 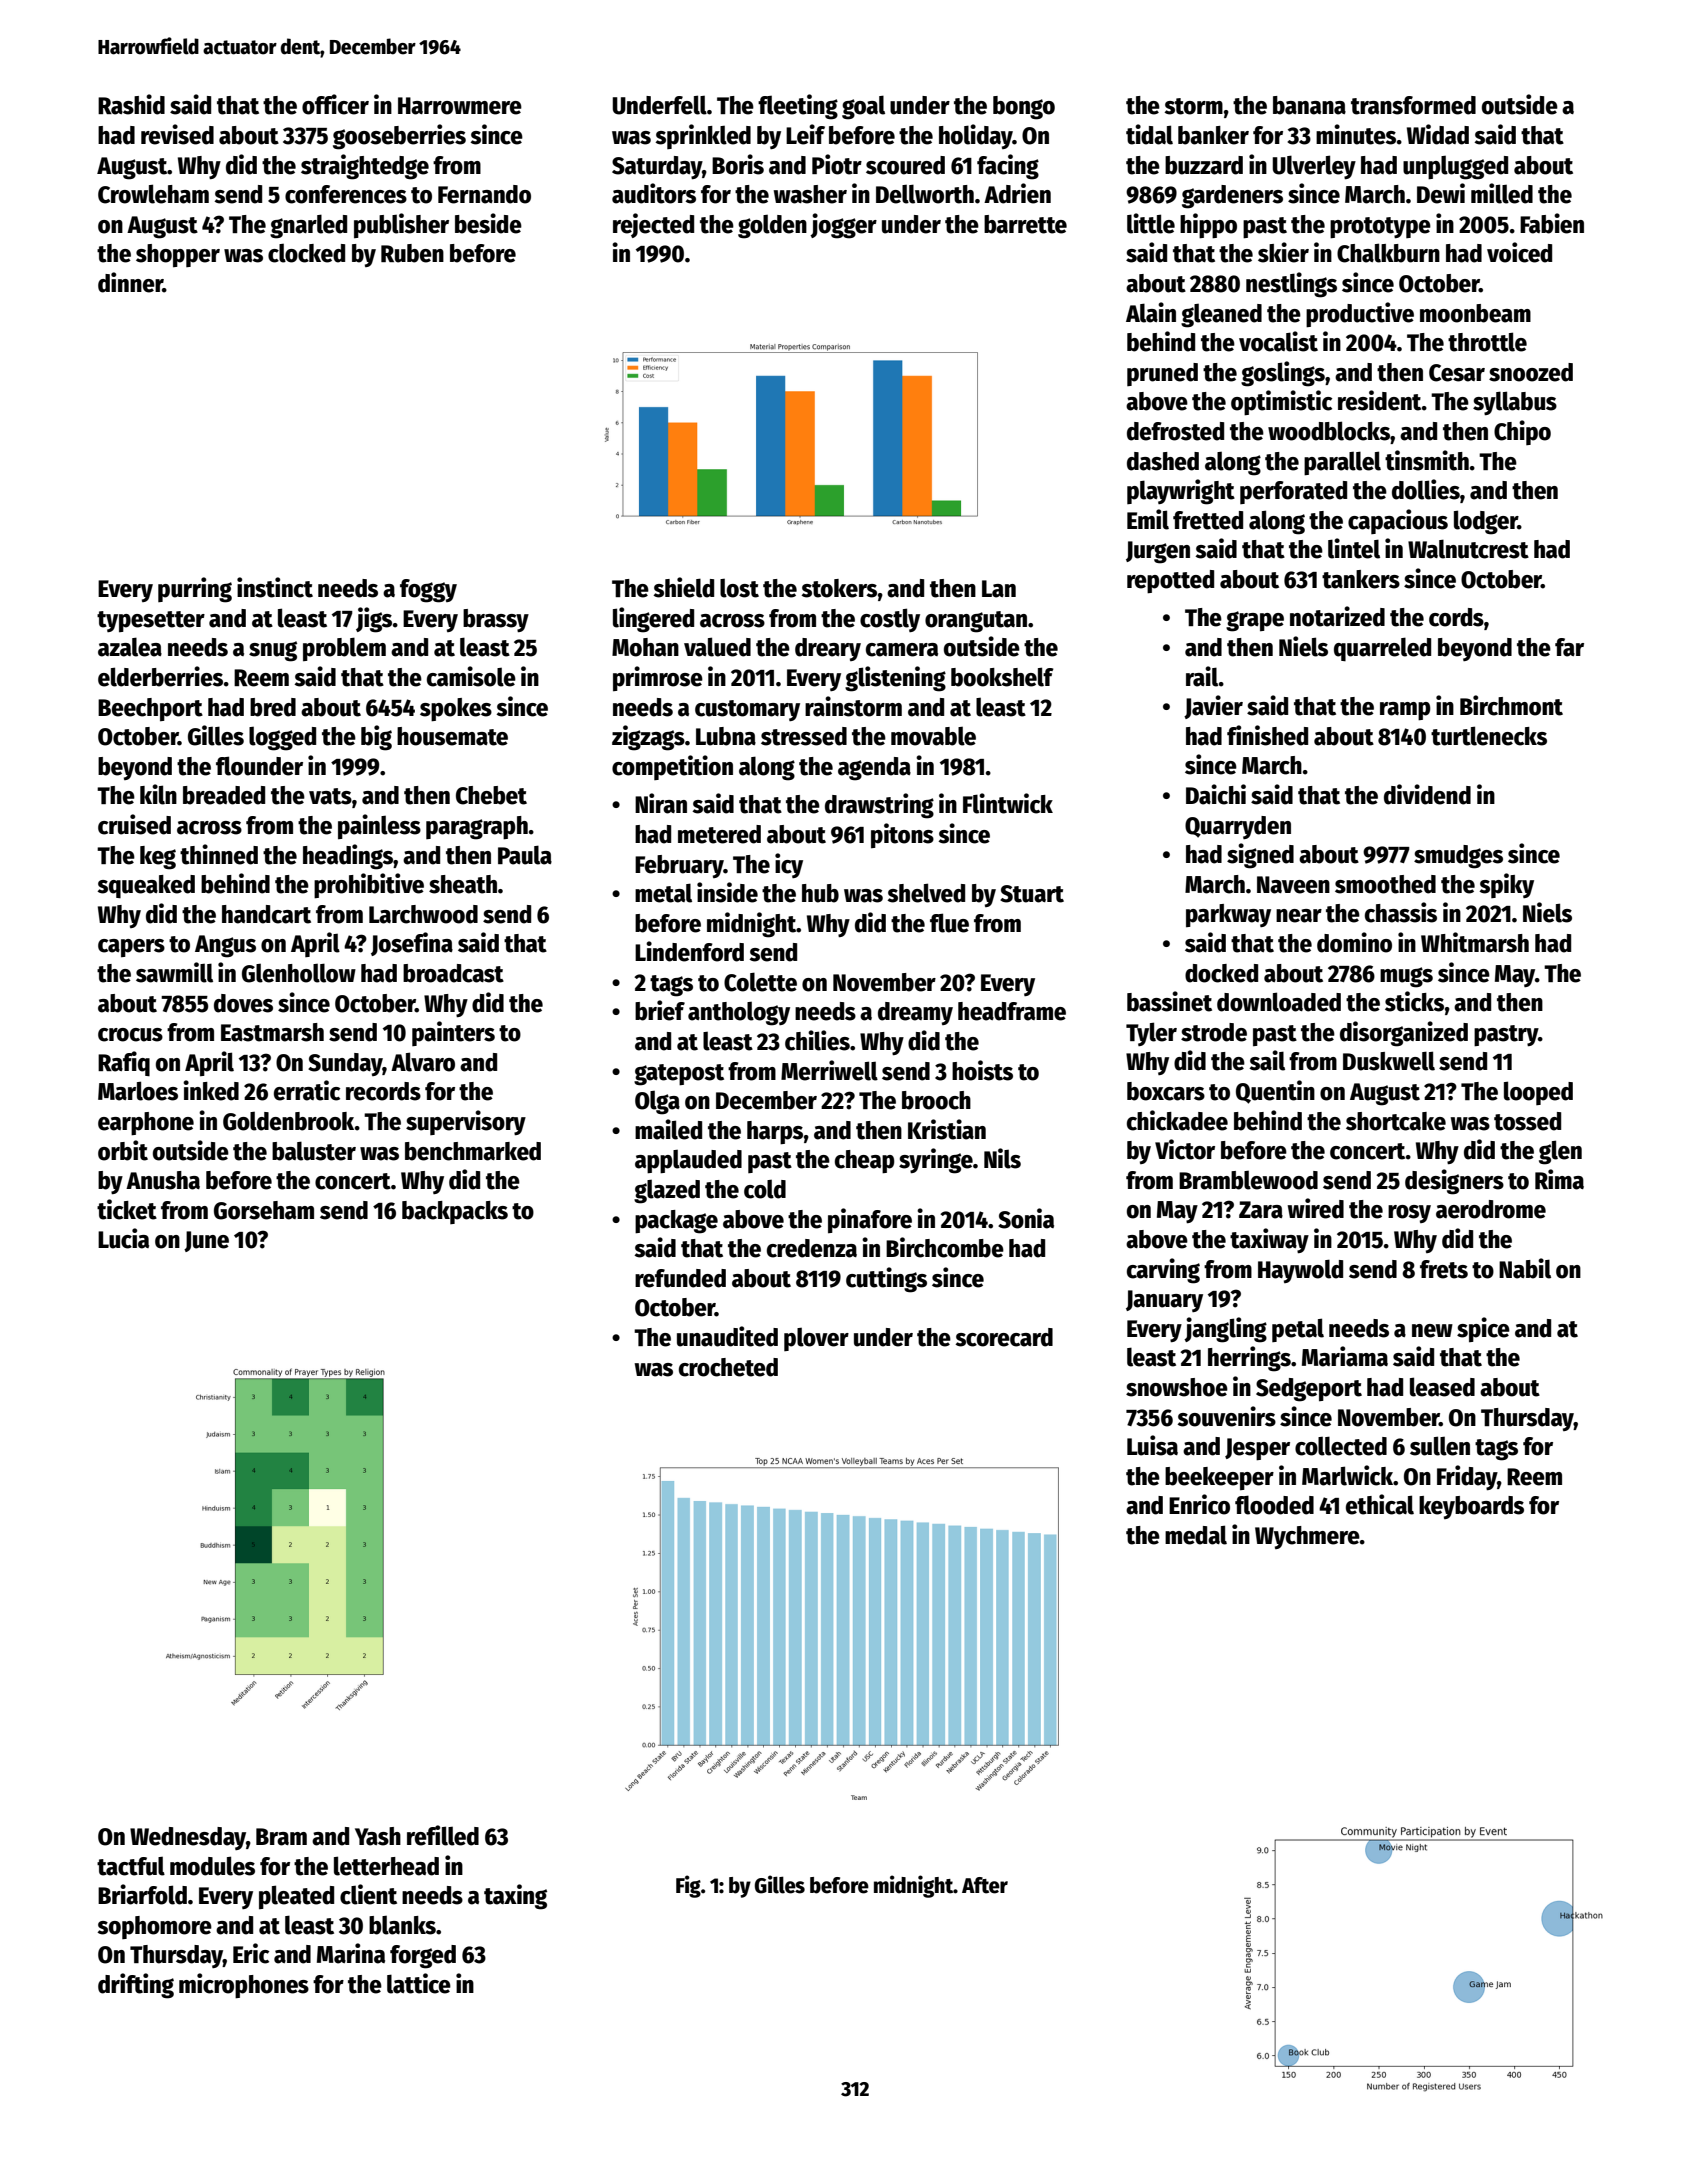 What do you see at coordinates (225, 946) in the screenshot?
I see `Angus` at bounding box center [225, 946].
